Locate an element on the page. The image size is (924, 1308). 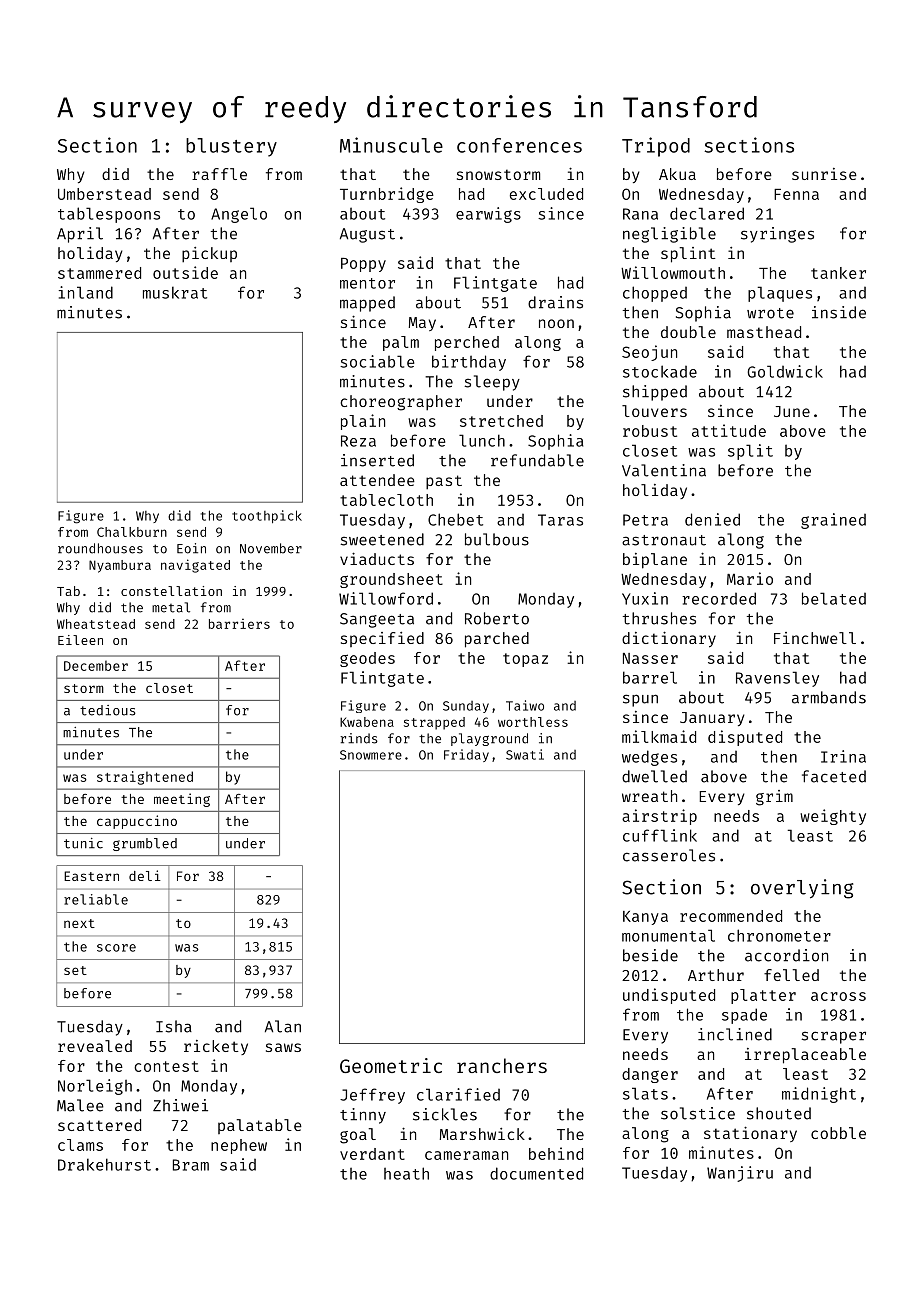
barriers is located at coordinates (239, 624).
